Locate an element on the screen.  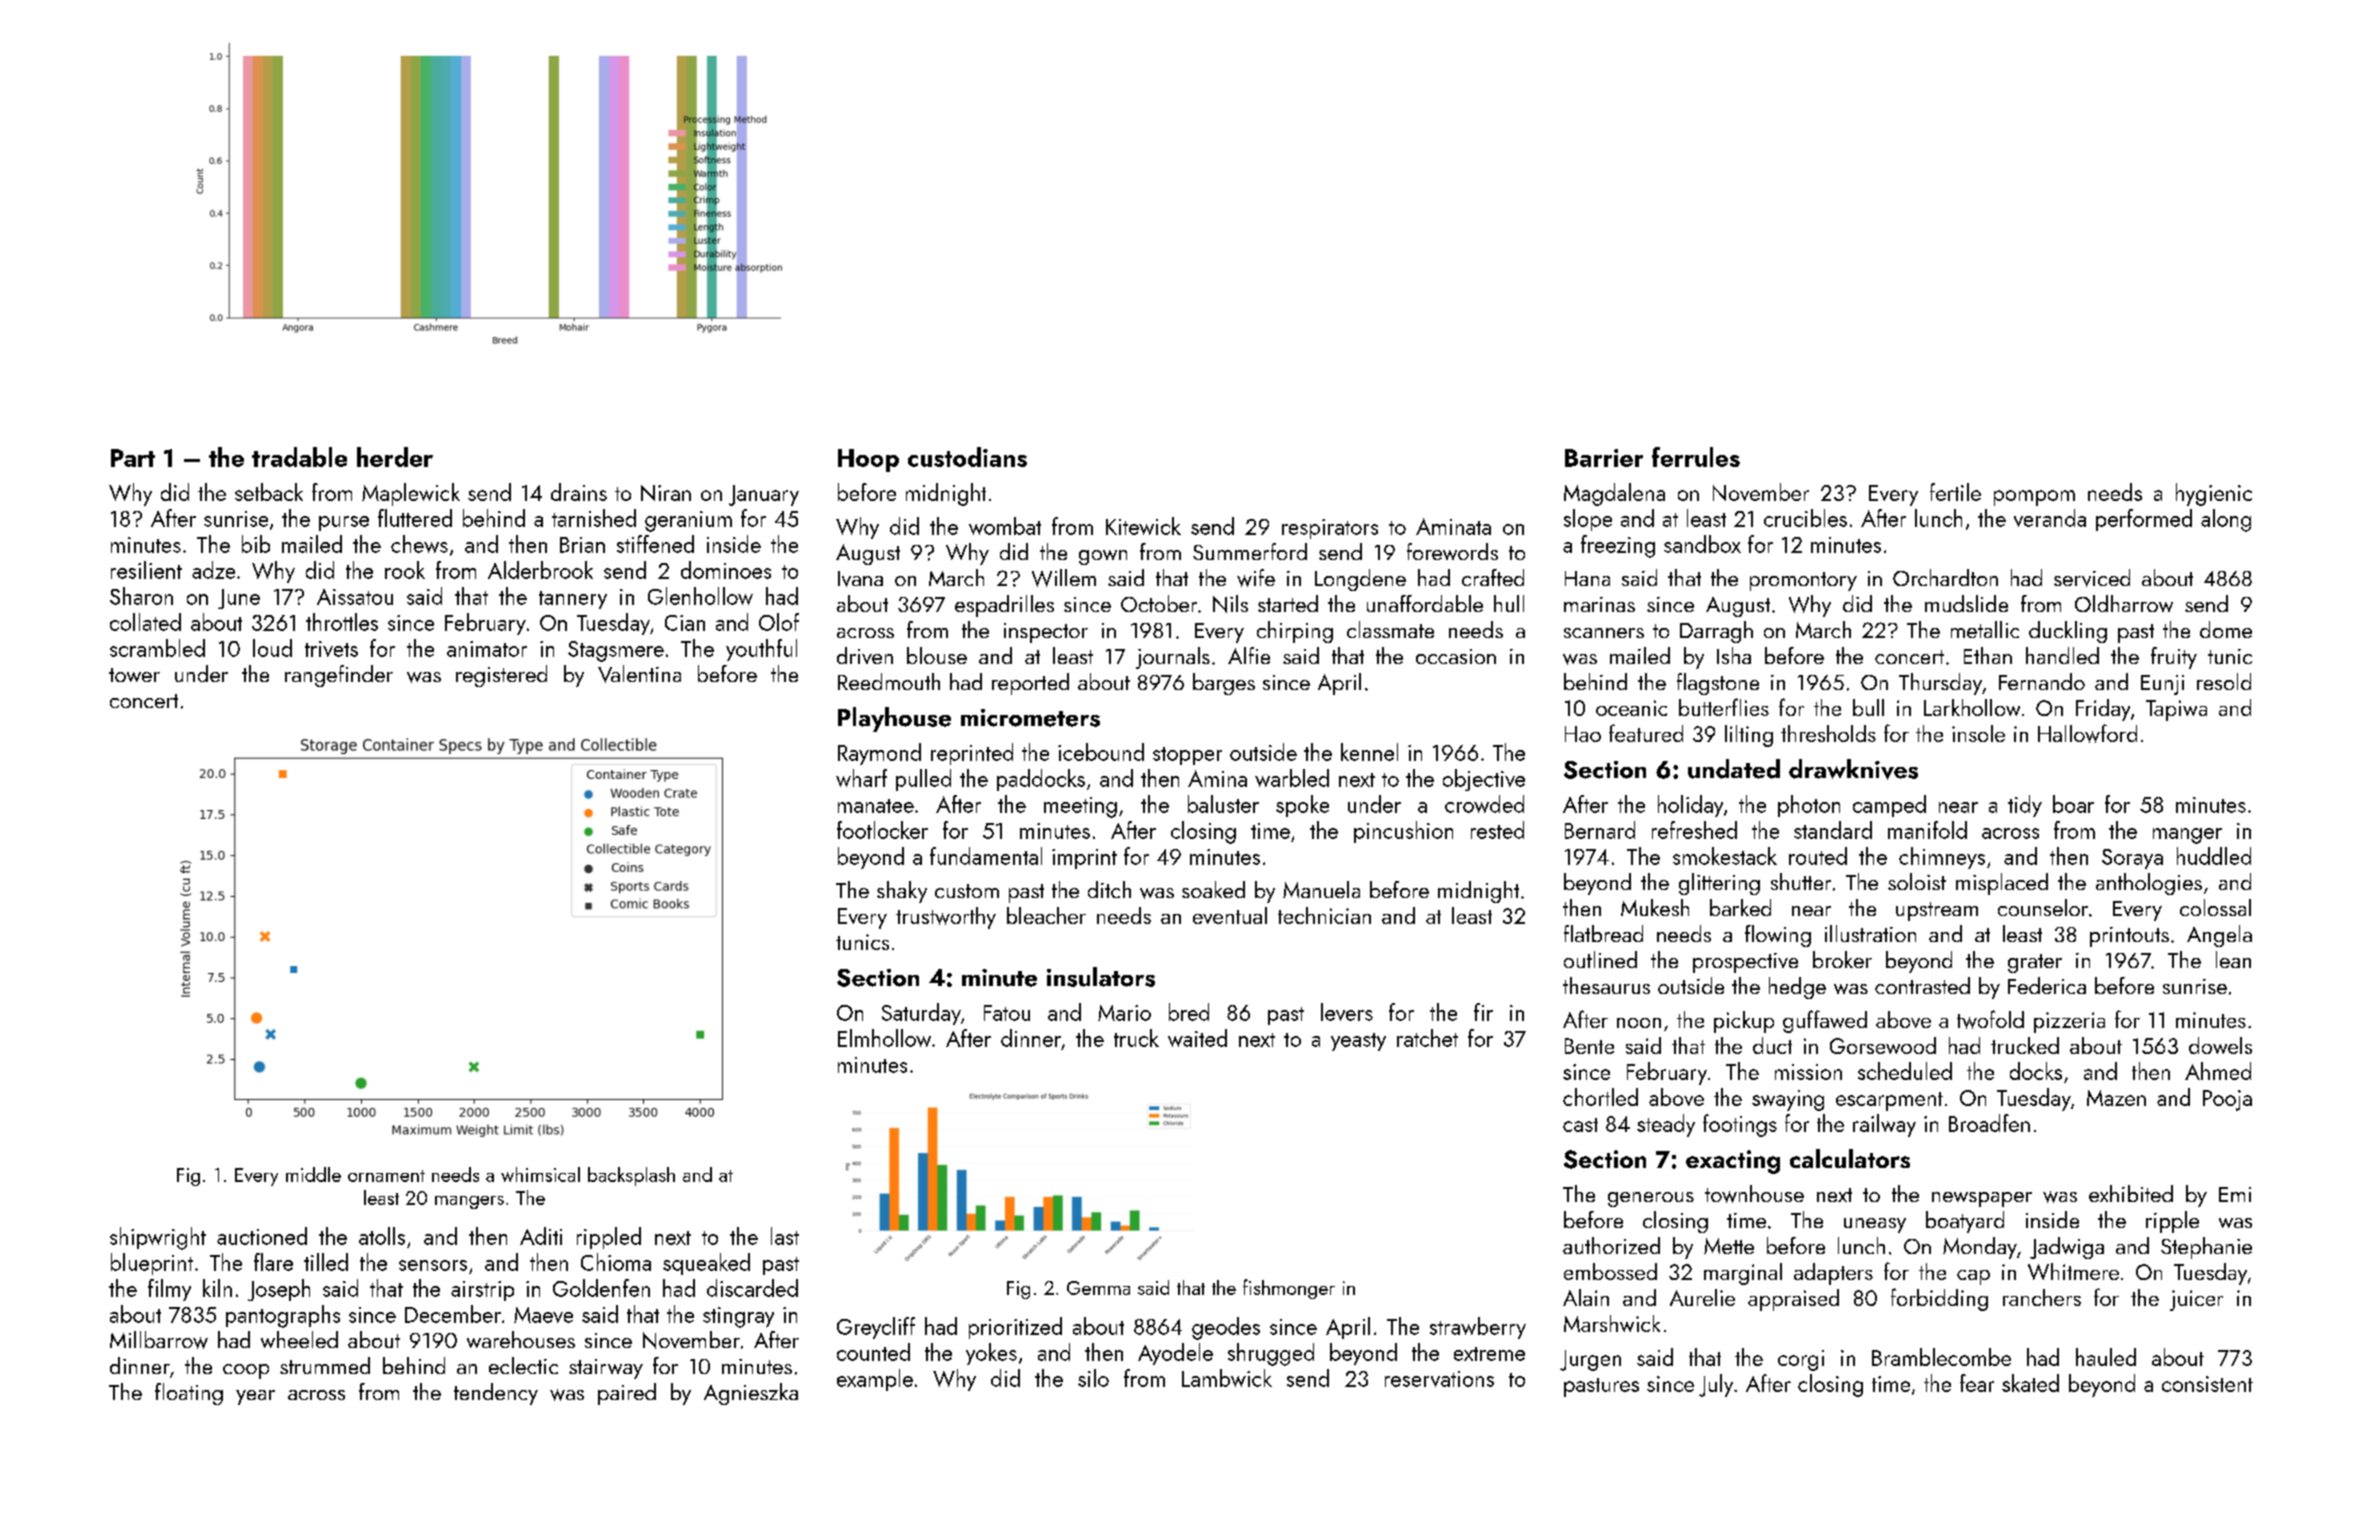
footlocker is located at coordinates (882, 830).
